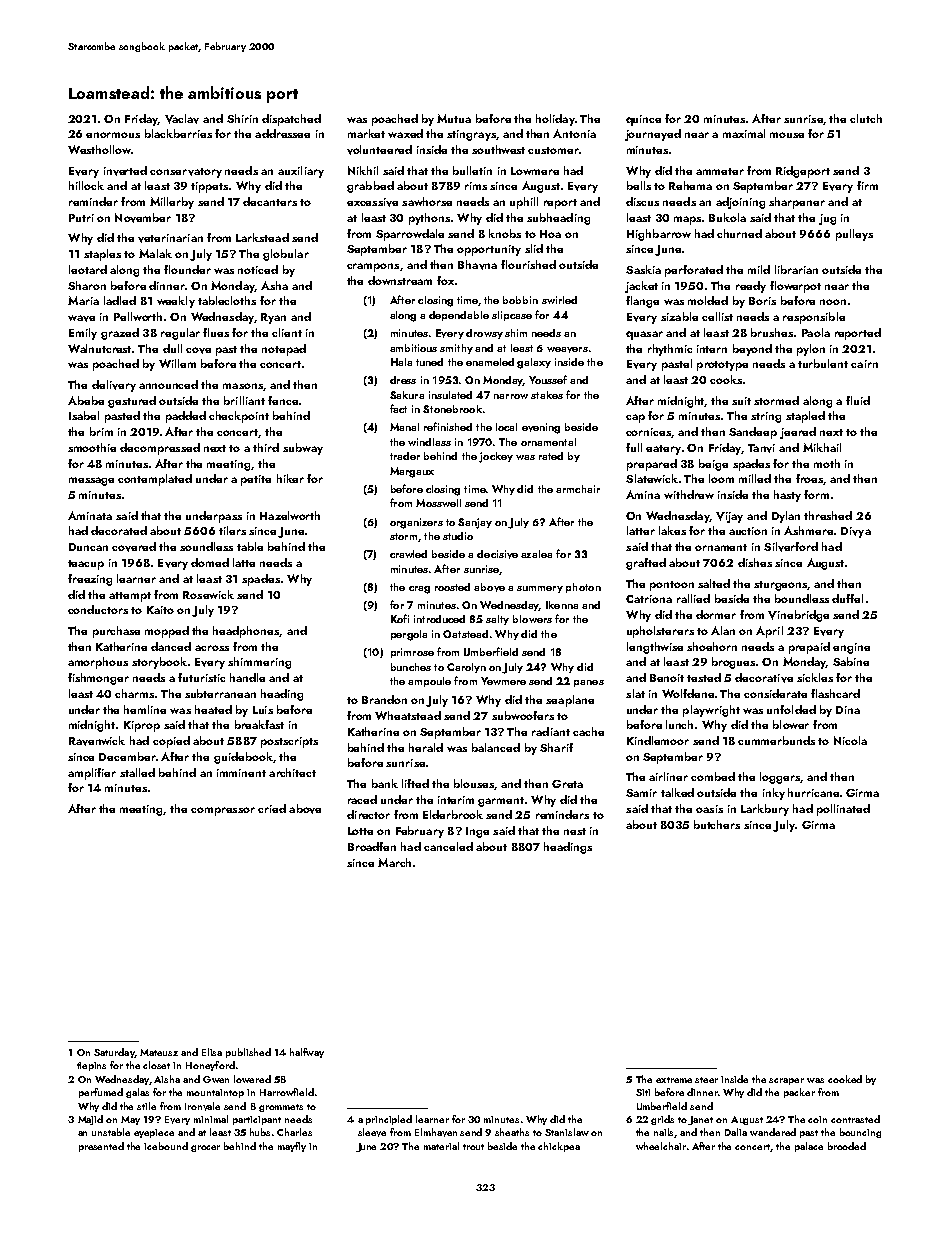 This screenshot has width=952, height=1233. I want to click on duffel, so click(847, 598).
